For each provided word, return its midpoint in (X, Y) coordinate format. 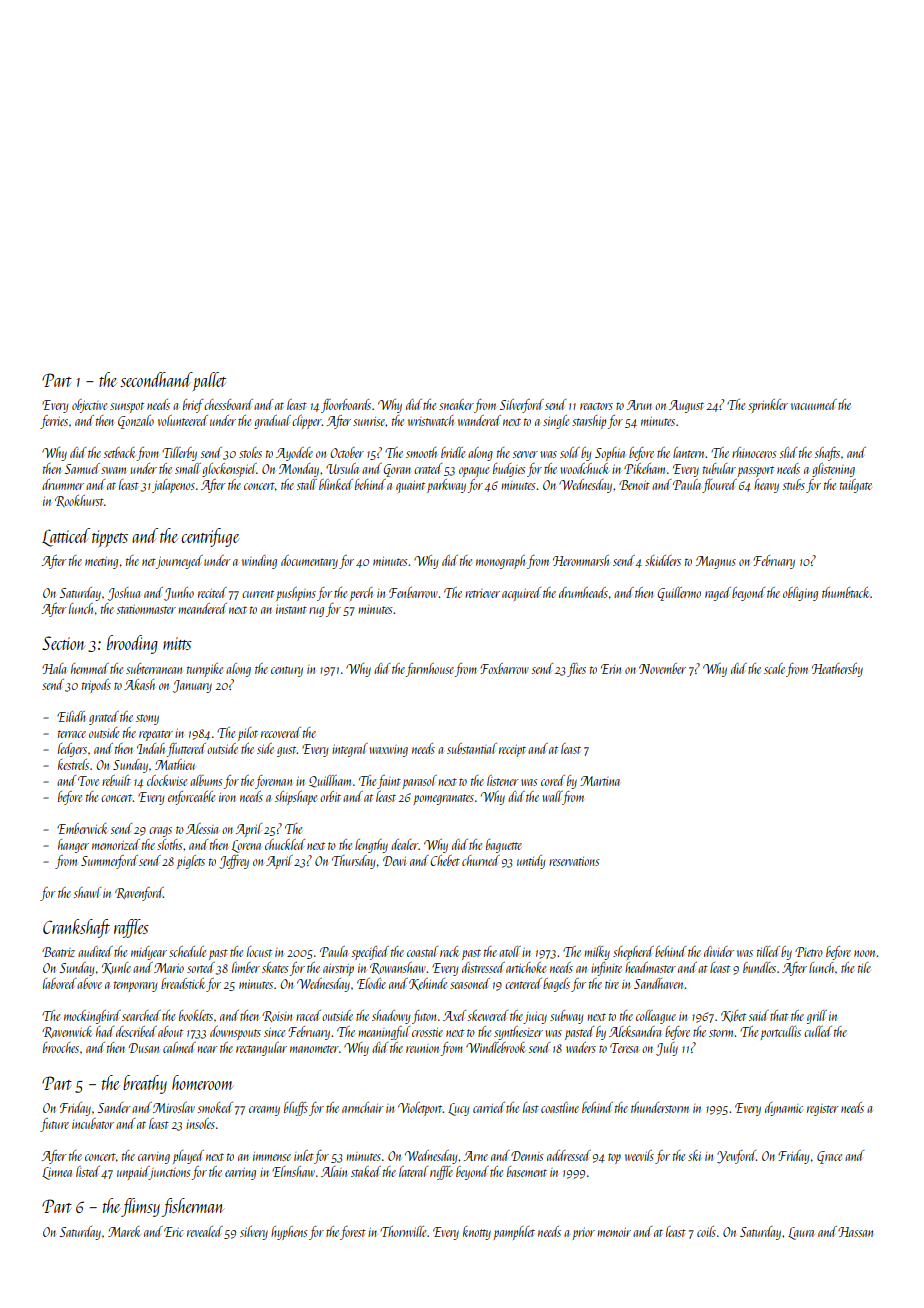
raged (718, 594)
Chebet (445, 860)
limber (246, 967)
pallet (209, 381)
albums (206, 780)
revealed (205, 1231)
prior (583, 1233)
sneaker (456, 404)
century (287, 671)
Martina (600, 781)
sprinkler (768, 406)
